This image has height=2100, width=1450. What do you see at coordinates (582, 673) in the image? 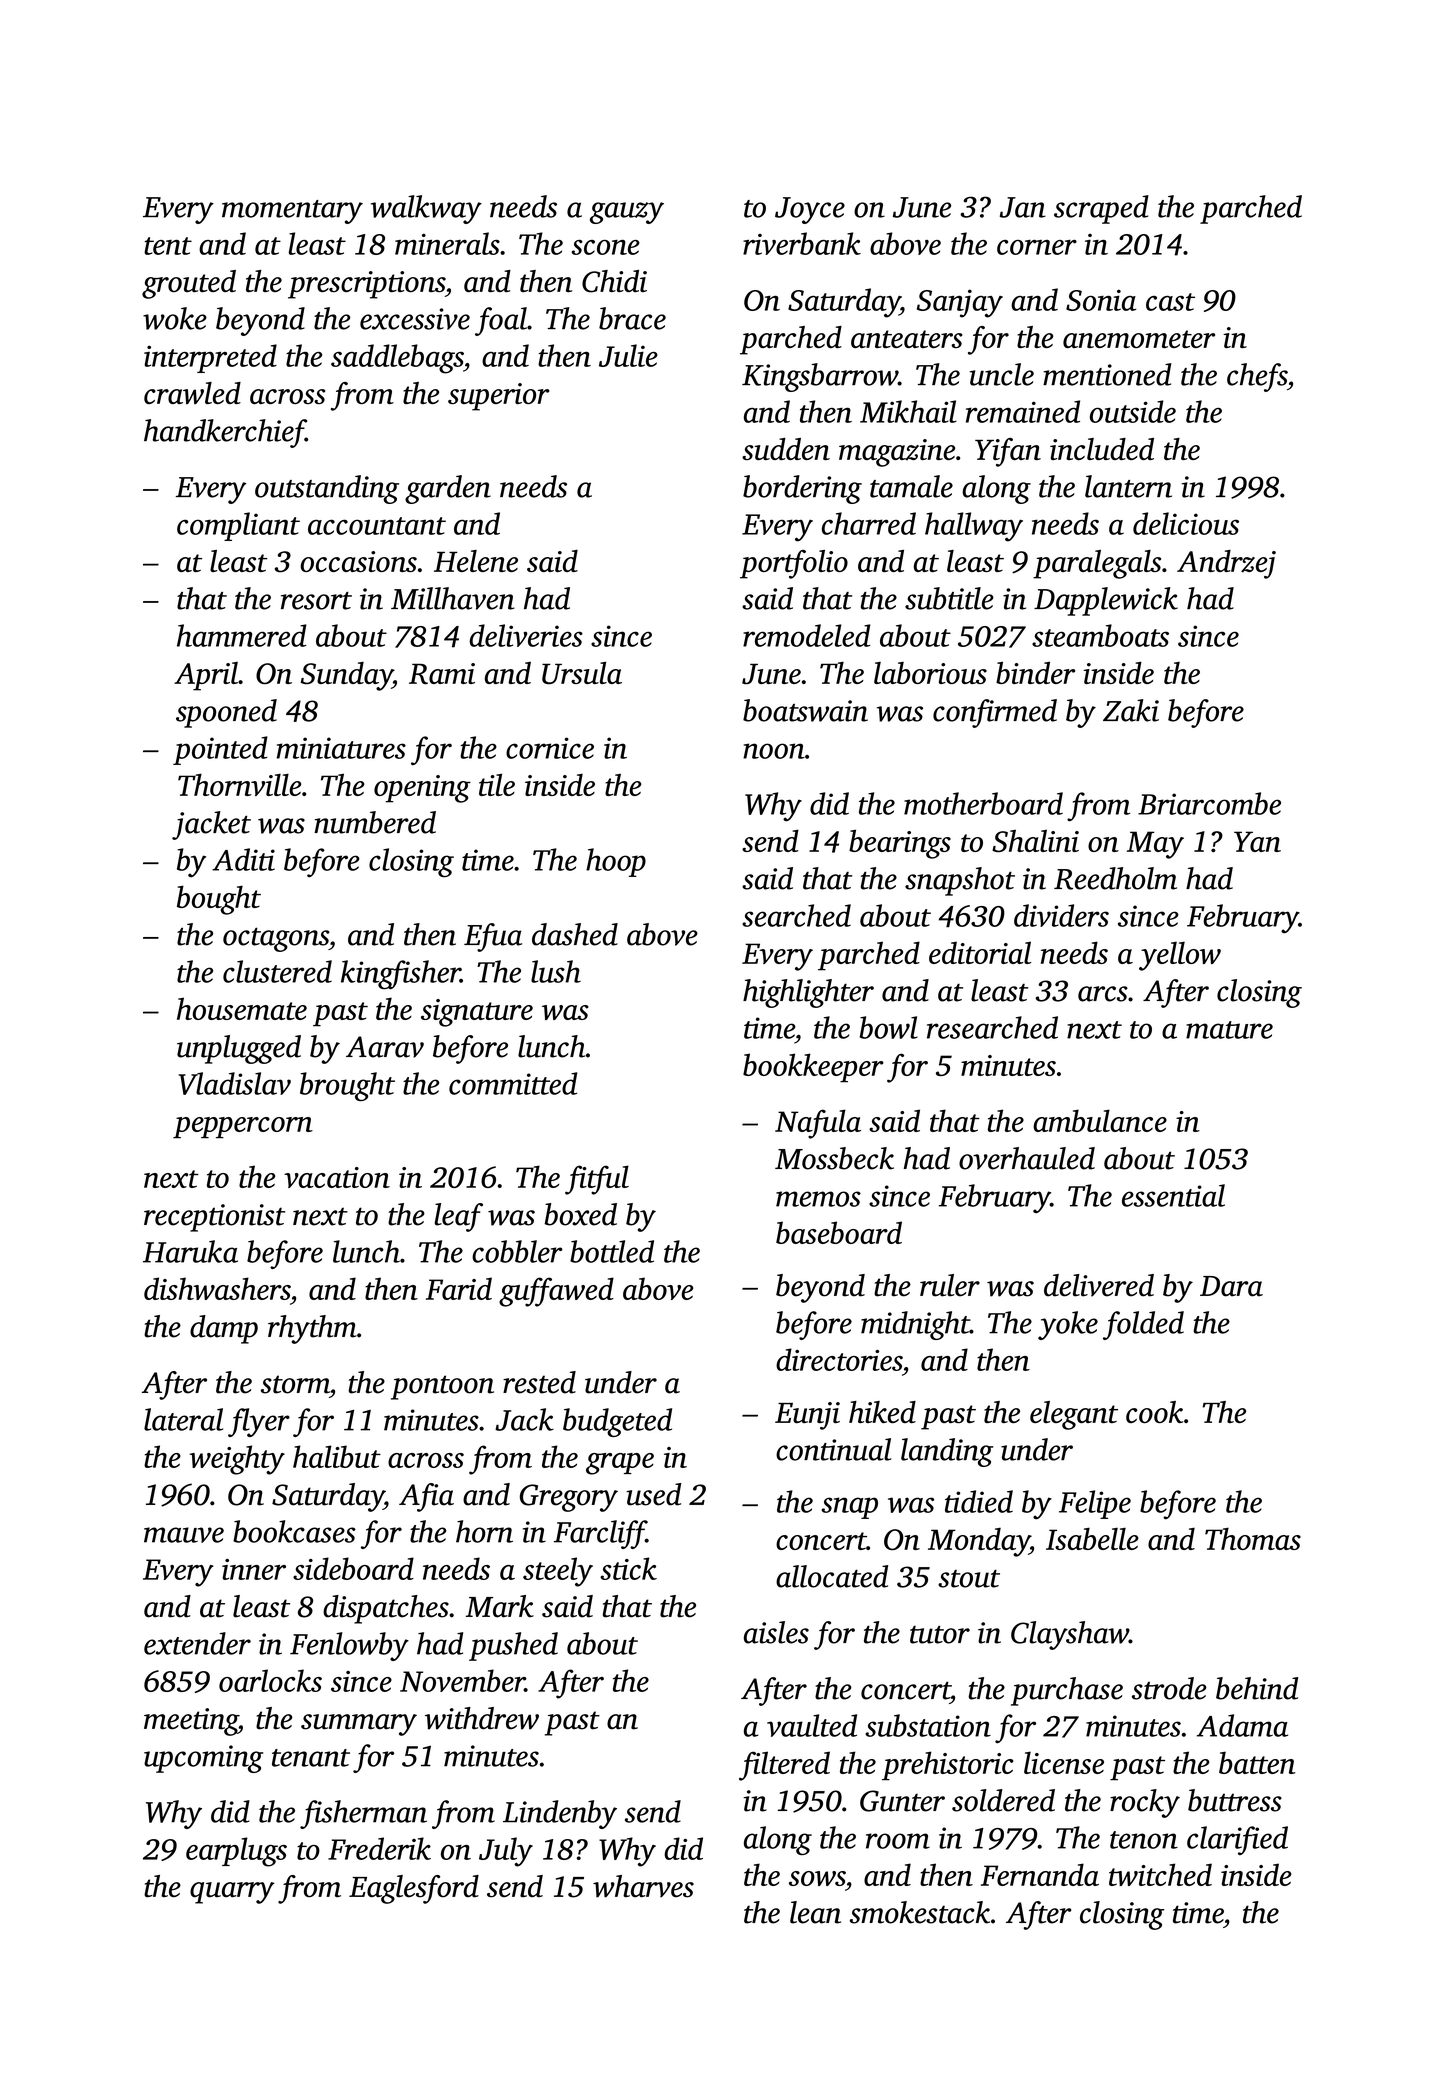
I see `Ursula` at bounding box center [582, 673].
